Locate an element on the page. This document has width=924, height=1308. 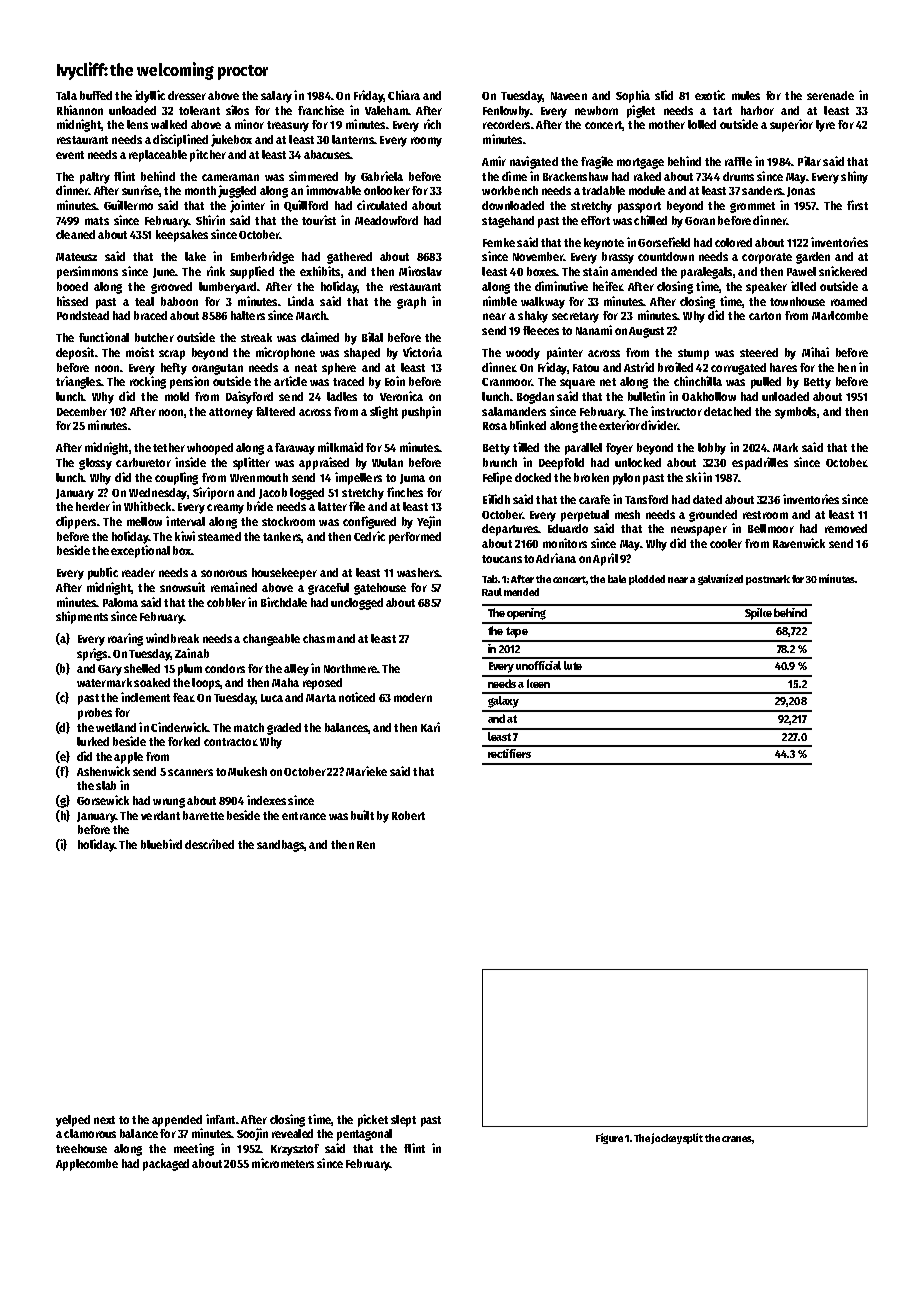
countdown is located at coordinates (666, 256).
